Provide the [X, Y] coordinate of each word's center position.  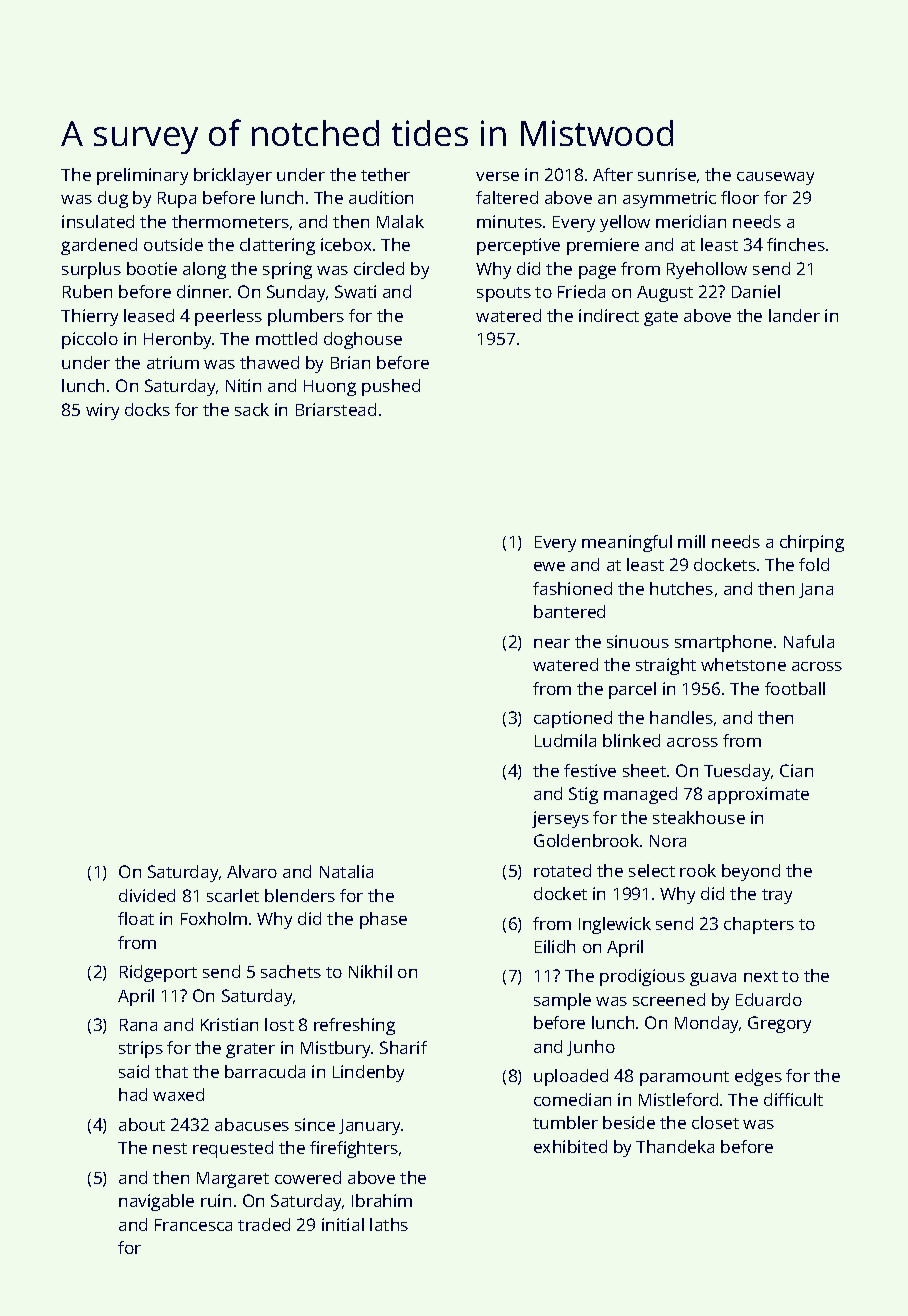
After [613, 174]
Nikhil [370, 971]
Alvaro [252, 871]
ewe [549, 566]
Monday [706, 1024]
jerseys [560, 819]
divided [147, 895]
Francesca [193, 1225]
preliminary [142, 176]
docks [147, 409]
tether [385, 174]
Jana [816, 590]
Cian [796, 770]
